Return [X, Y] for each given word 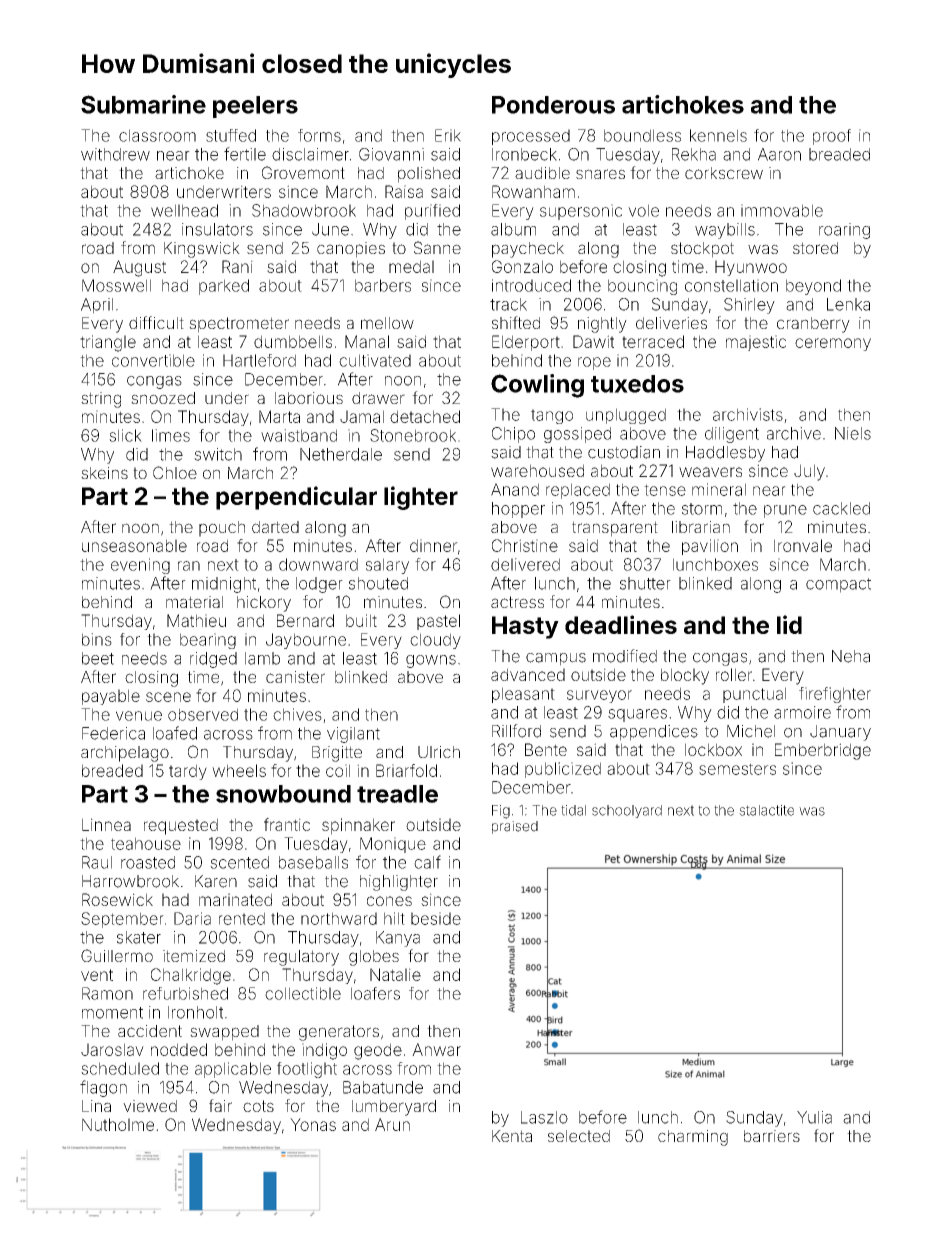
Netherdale [341, 454]
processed [531, 137]
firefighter [835, 695]
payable [111, 697]
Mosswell [116, 285]
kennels [718, 135]
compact [838, 585]
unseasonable [134, 545]
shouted [378, 583]
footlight [307, 1070]
